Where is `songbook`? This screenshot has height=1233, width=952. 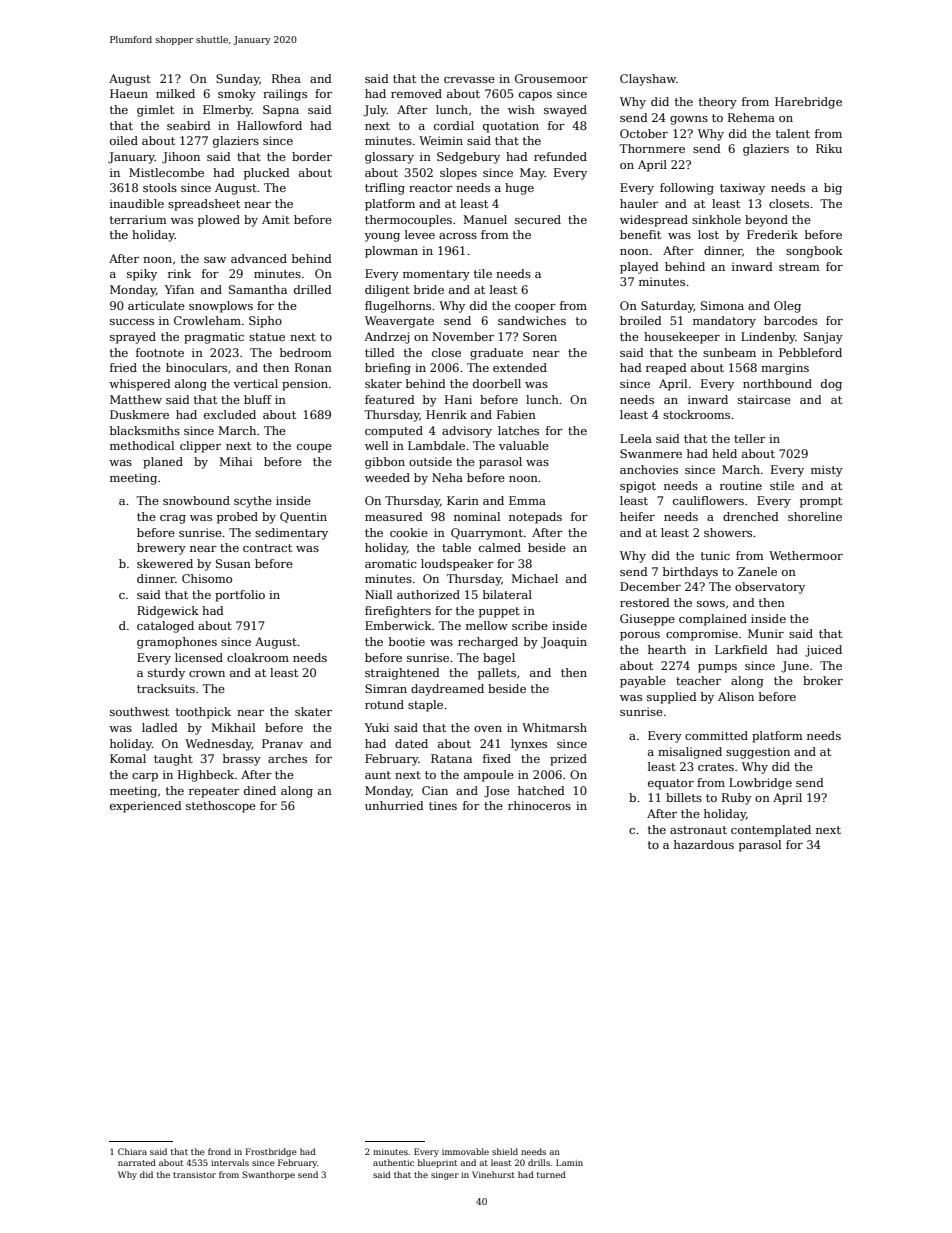
songbook is located at coordinates (814, 252).
